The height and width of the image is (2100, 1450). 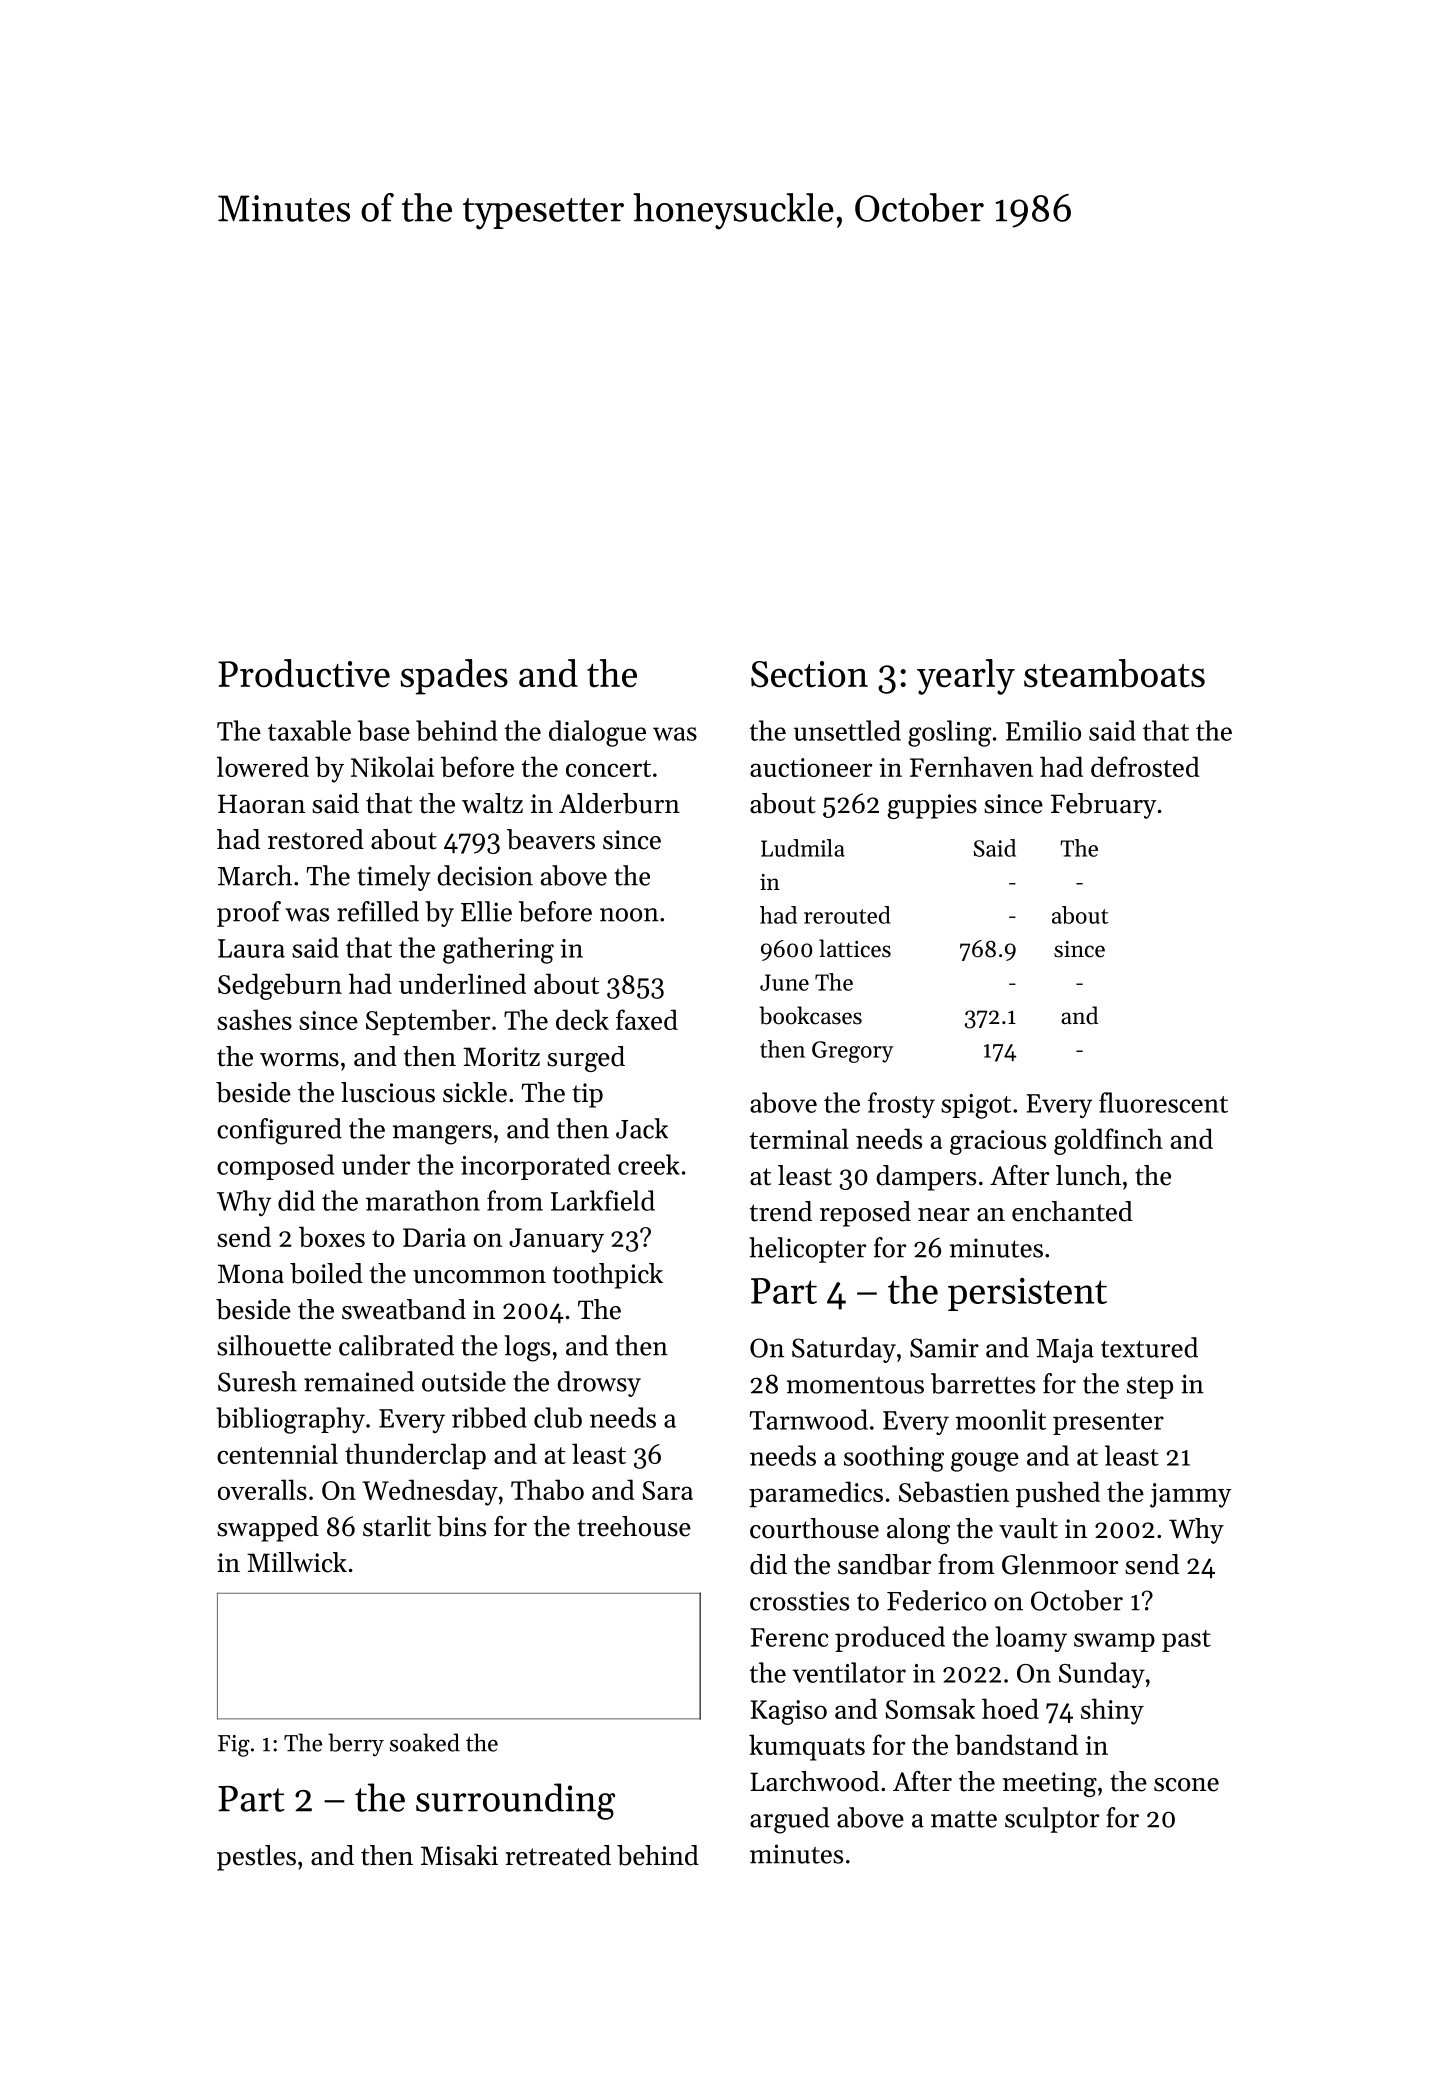 What do you see at coordinates (425, 1742) in the image?
I see `soaked` at bounding box center [425, 1742].
